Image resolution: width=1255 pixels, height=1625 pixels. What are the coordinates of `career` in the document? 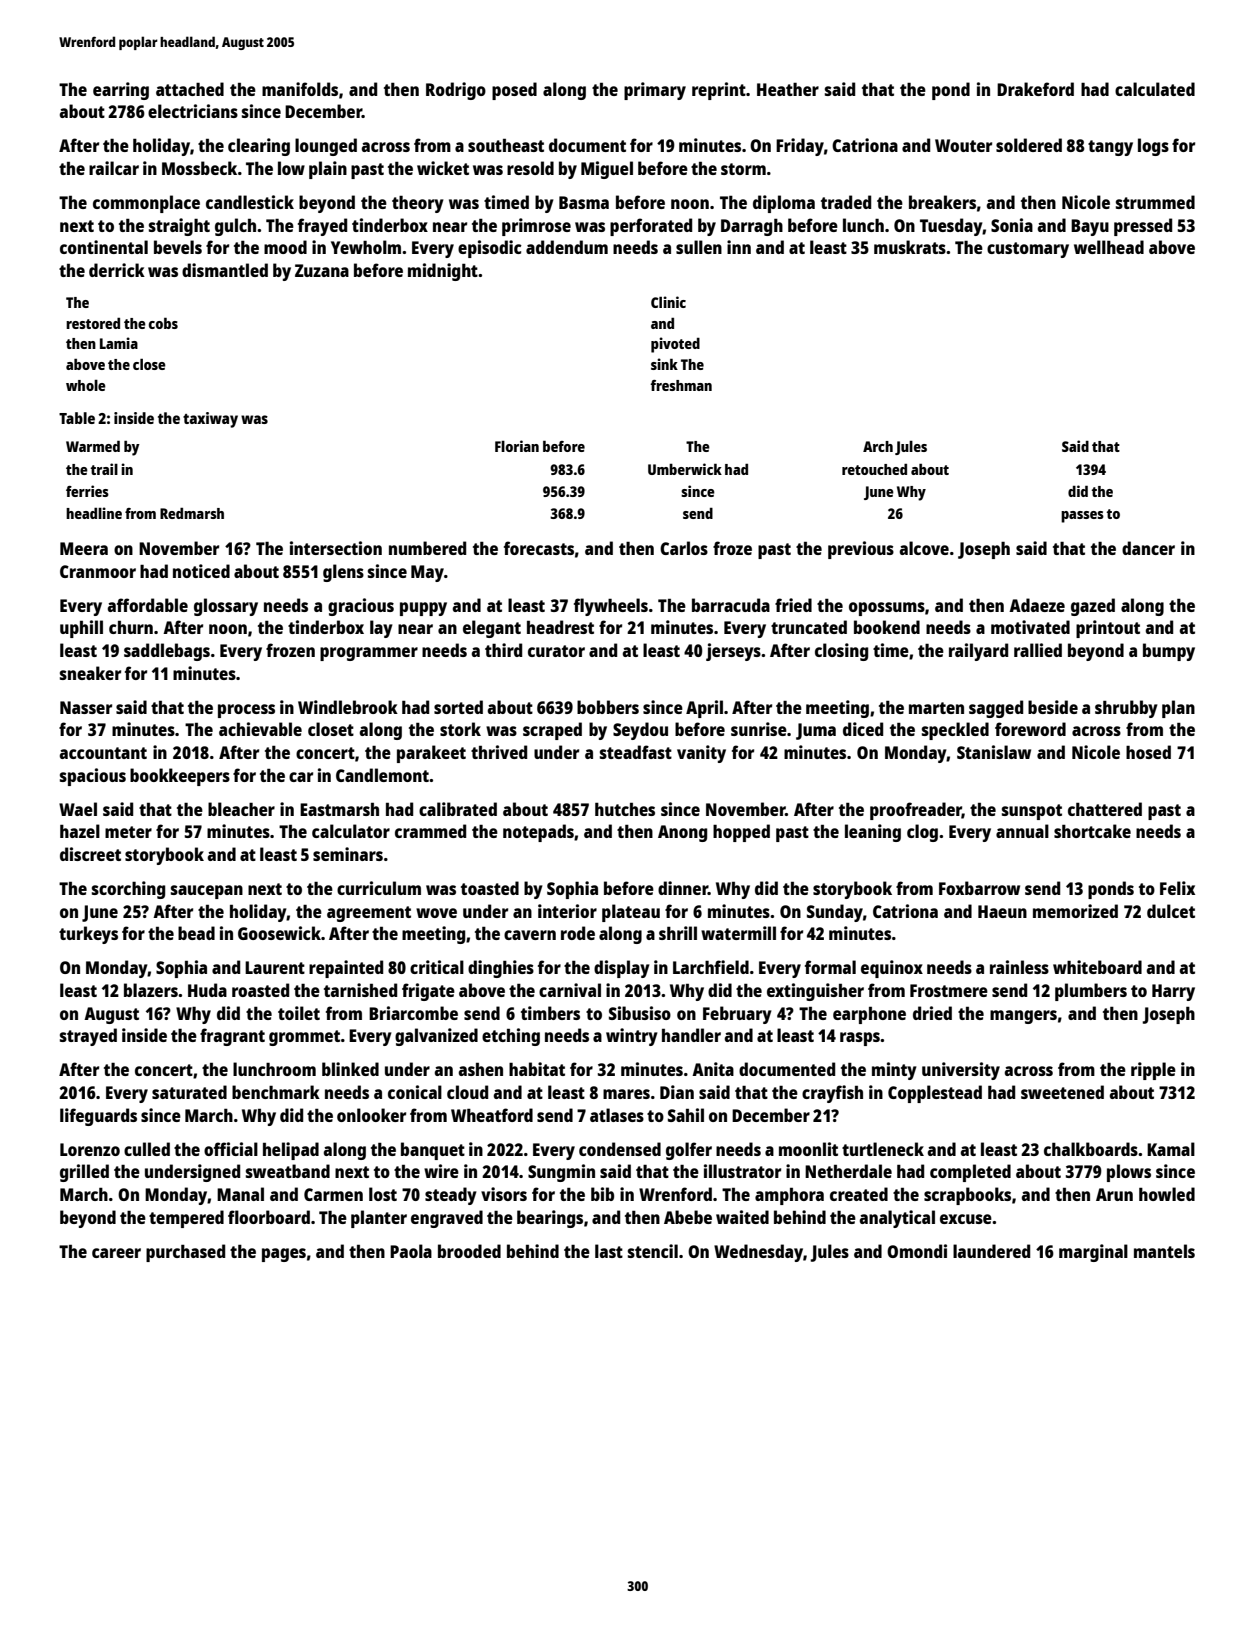 It's located at (116, 1253).
